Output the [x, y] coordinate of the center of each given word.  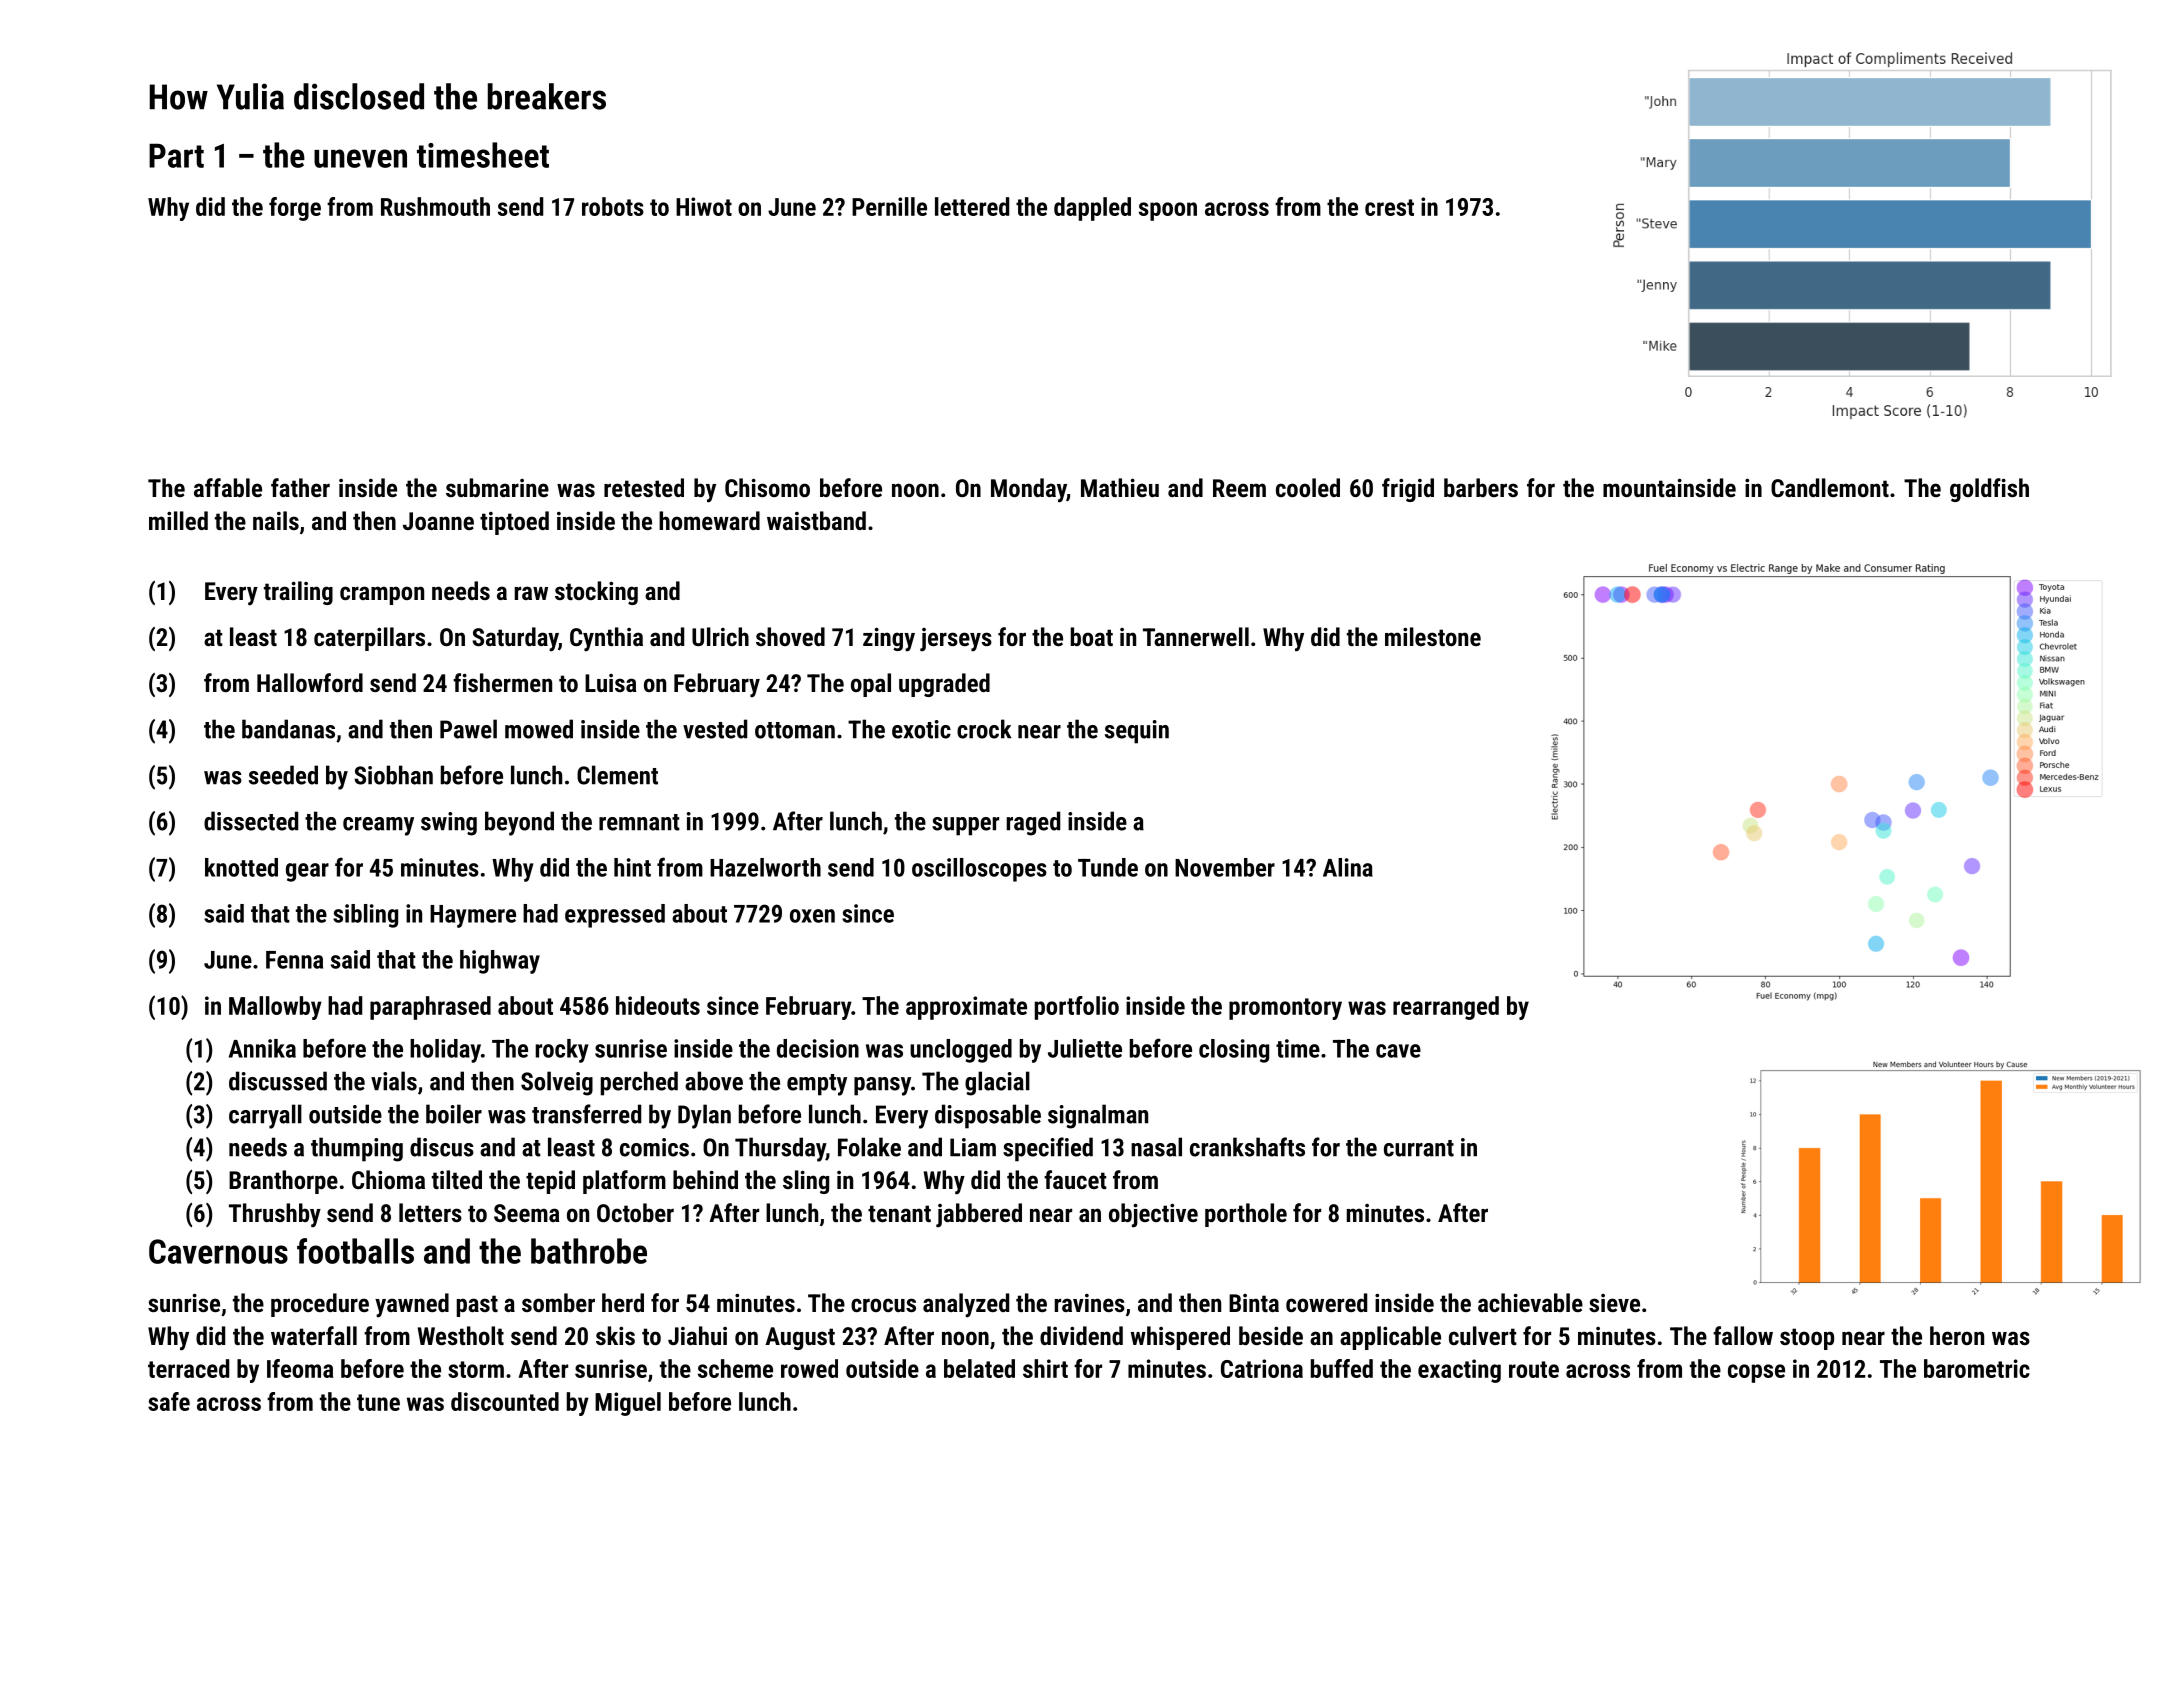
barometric [1977, 1368]
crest [1389, 207]
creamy [378, 826]
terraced [188, 1368]
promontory [1285, 1009]
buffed [1342, 1368]
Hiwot [704, 206]
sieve [1614, 1303]
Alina [1348, 867]
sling [806, 1182]
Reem [1239, 488]
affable [228, 487]
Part [176, 155]
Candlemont [1830, 487]
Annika [262, 1048]
